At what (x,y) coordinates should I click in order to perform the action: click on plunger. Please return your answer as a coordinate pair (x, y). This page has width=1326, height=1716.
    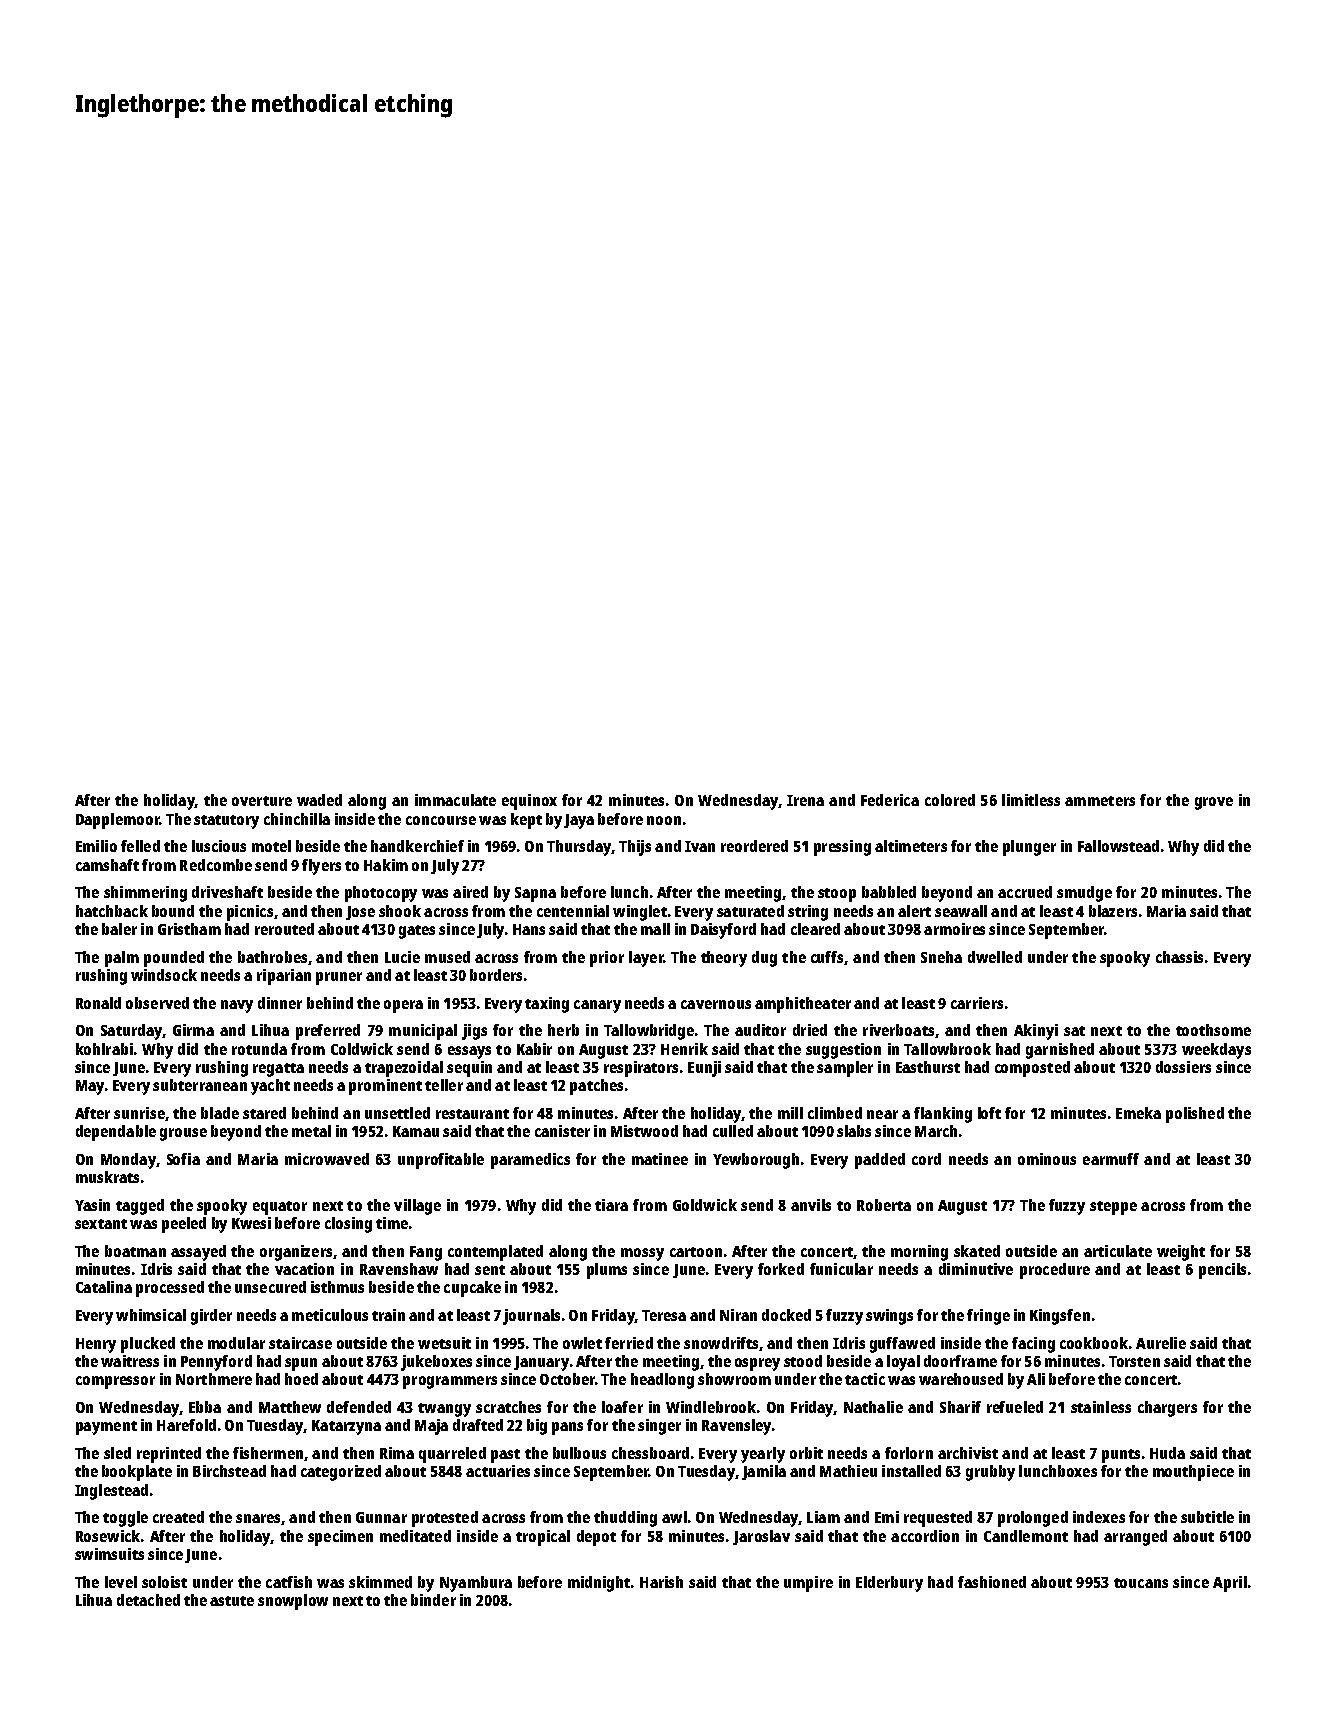
    Looking at the image, I should click on (1029, 848).
